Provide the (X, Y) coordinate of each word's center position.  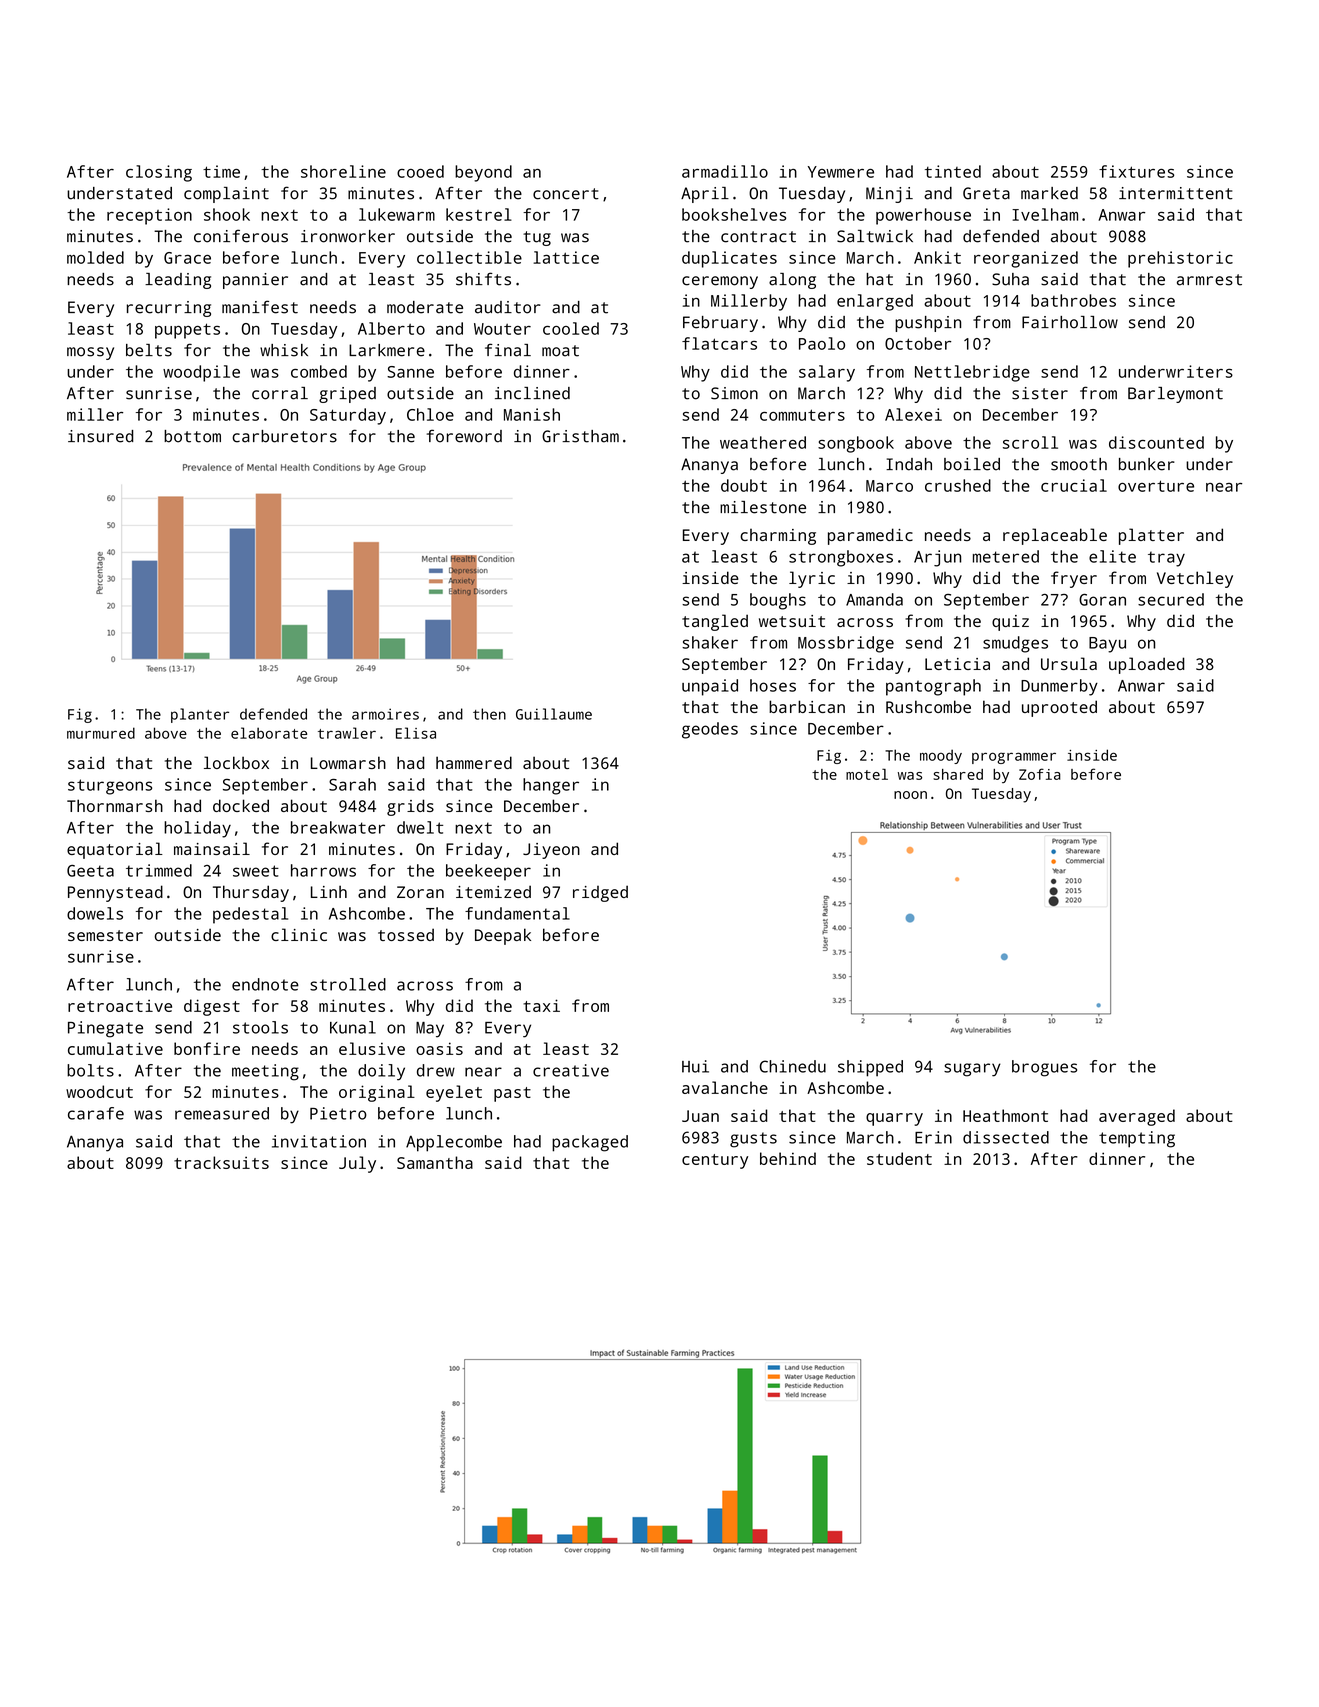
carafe (96, 1113)
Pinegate (105, 1029)
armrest (1209, 280)
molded (95, 257)
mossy (90, 353)
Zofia (1040, 774)
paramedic (870, 536)
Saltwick (875, 236)
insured (101, 436)
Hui (695, 1066)
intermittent (1176, 193)
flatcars (719, 343)
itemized (493, 891)
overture (1156, 486)
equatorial (115, 850)
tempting (1137, 1139)
